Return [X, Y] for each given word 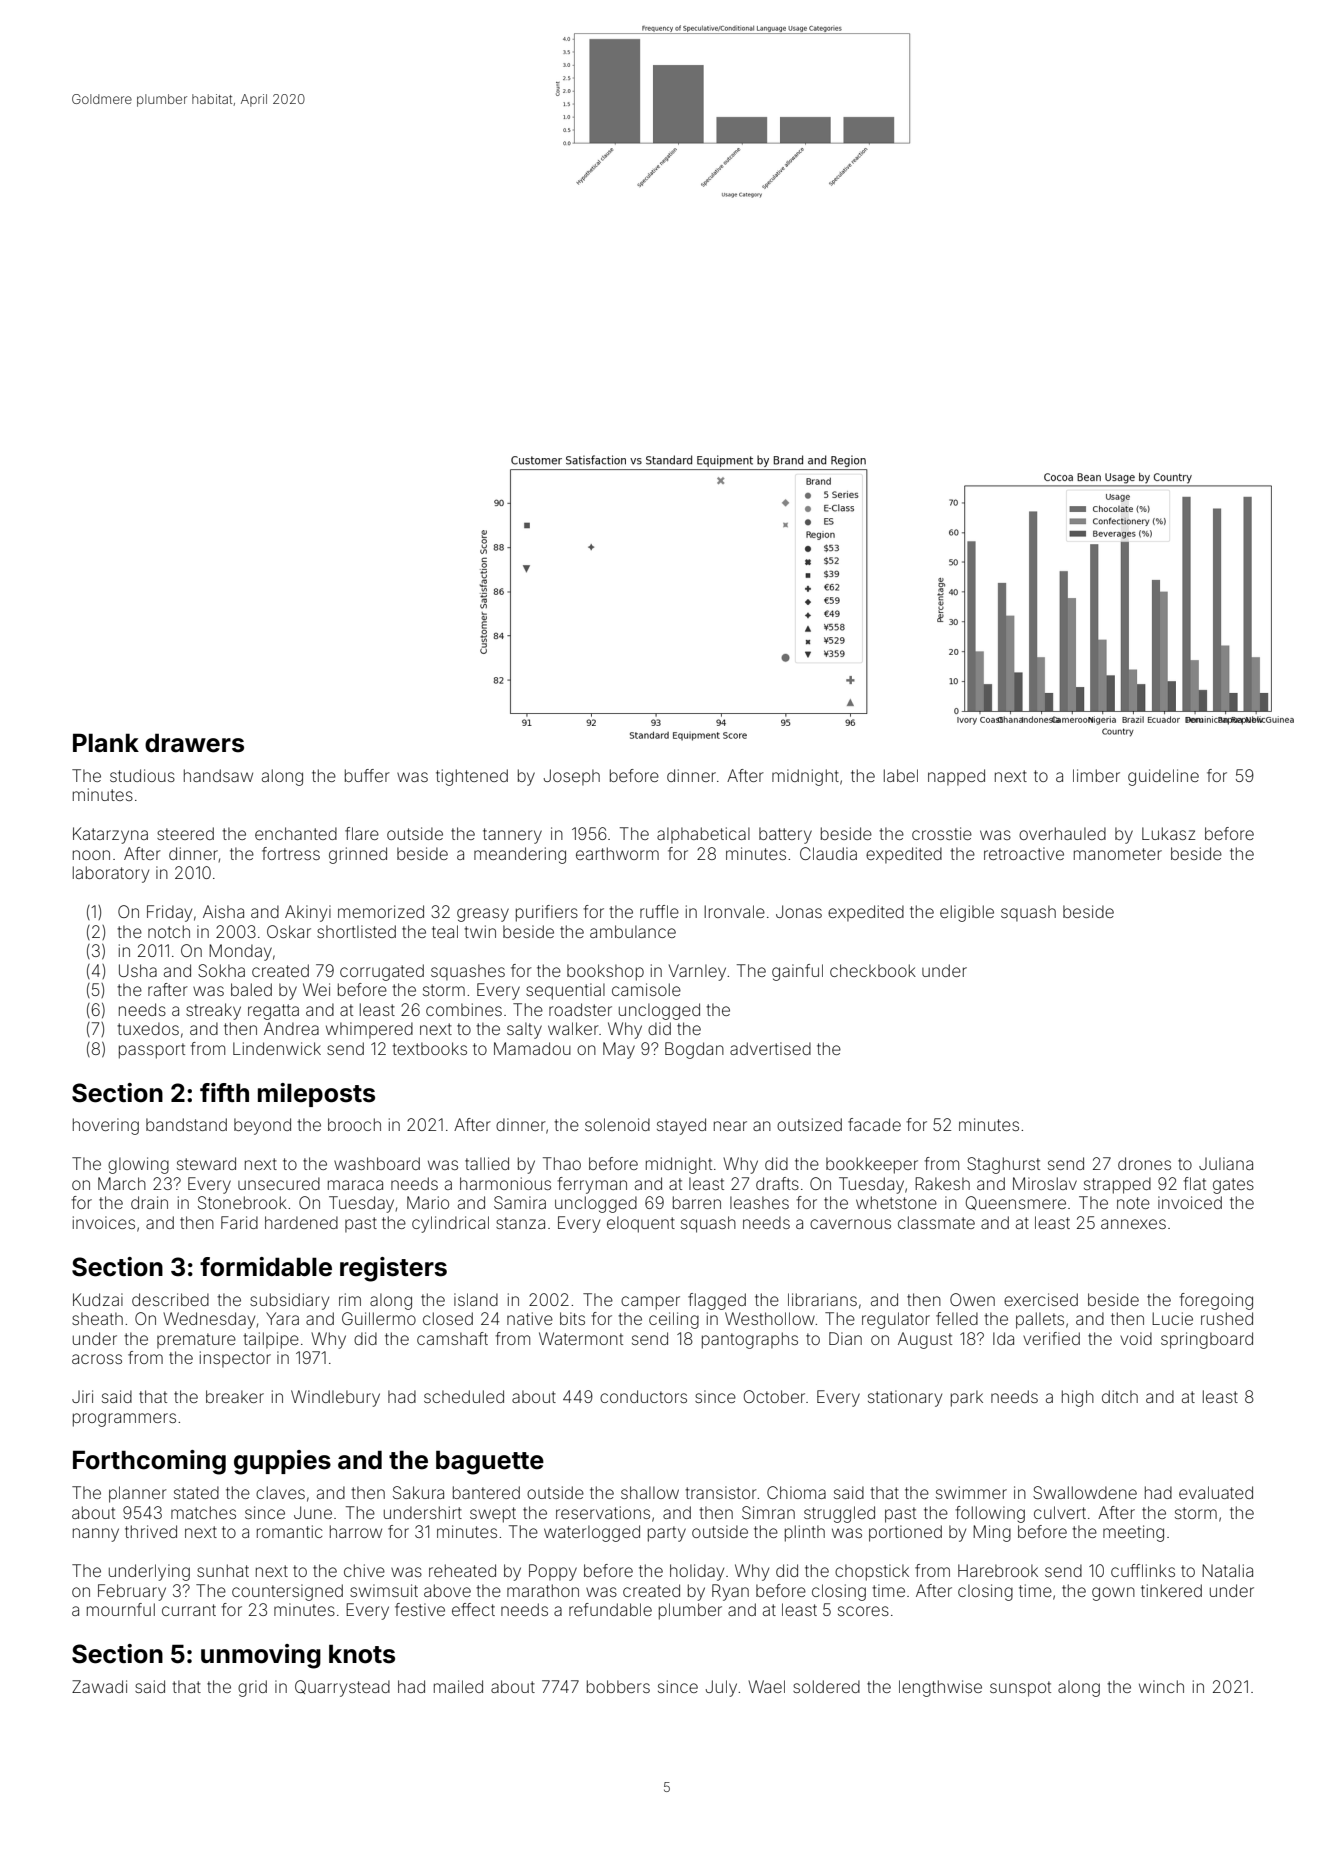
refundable [610, 1609]
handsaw [218, 775]
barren [697, 1202]
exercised [1041, 1299]
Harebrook [998, 1570]
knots [362, 1654]
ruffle [659, 911]
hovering [106, 1126]
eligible [967, 913]
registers [393, 1269]
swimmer [971, 1492]
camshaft [452, 1338]
